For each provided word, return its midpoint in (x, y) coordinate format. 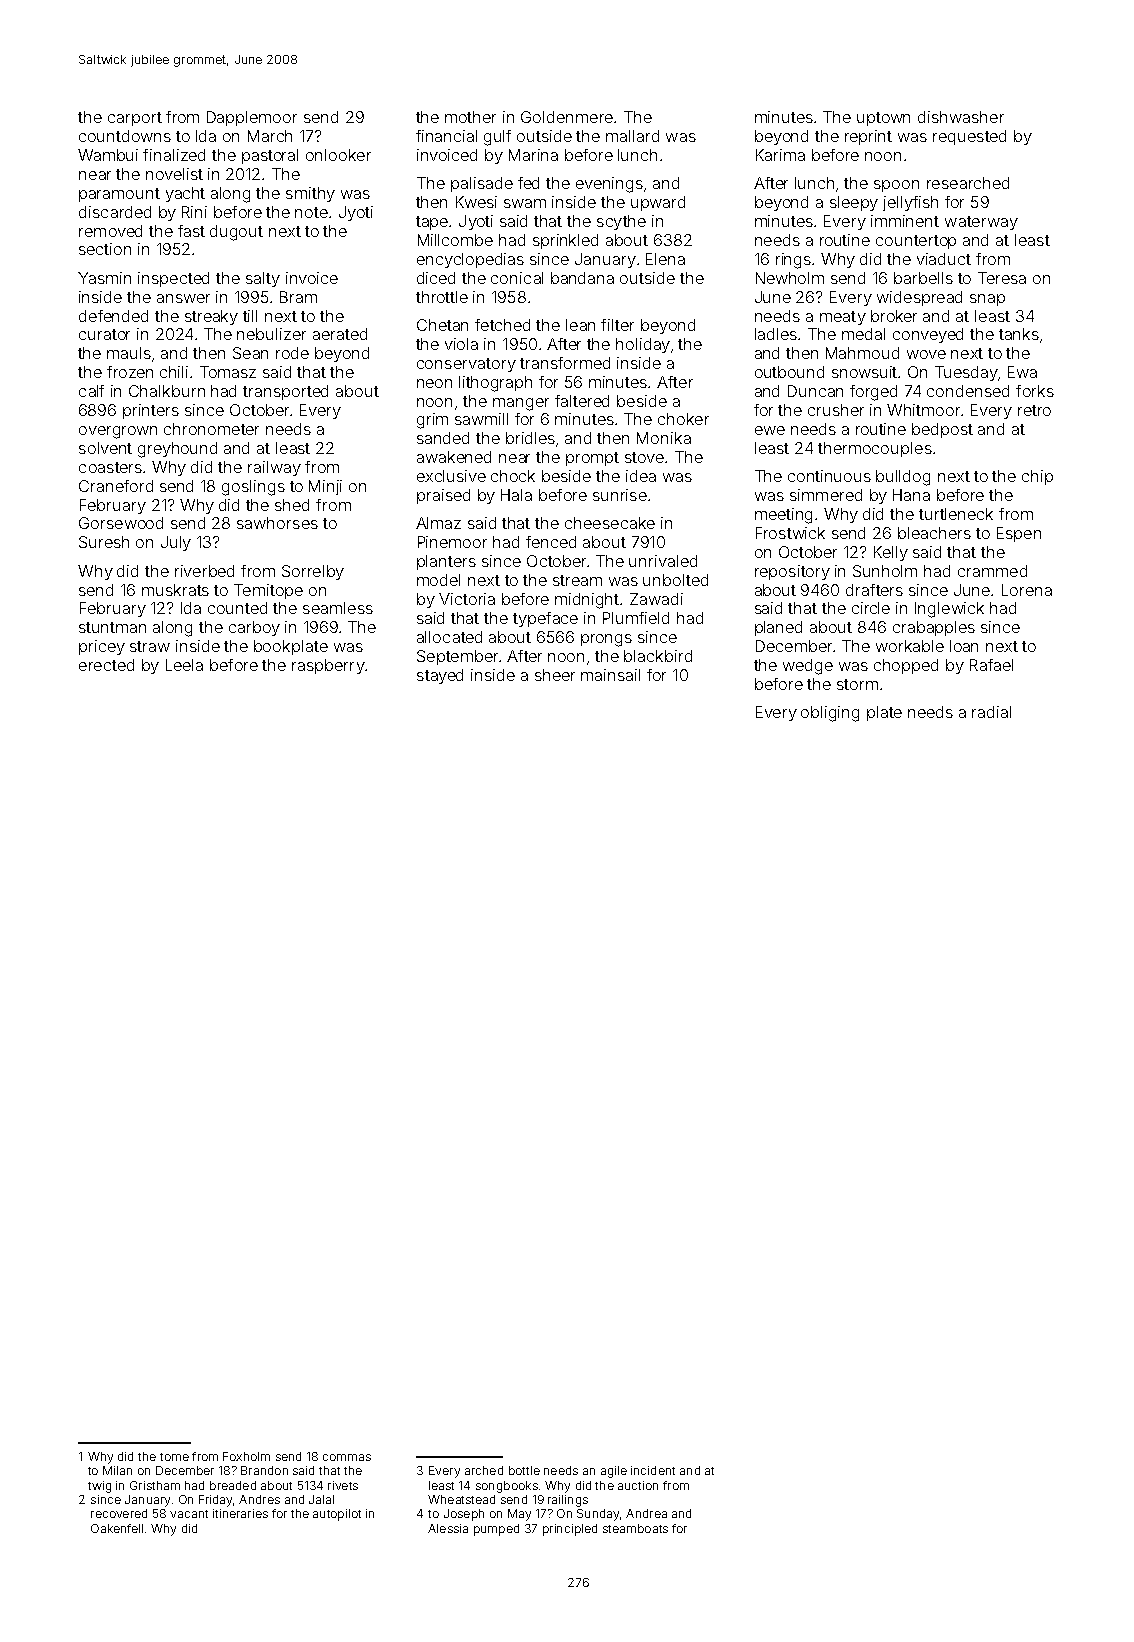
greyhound (177, 450)
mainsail (610, 675)
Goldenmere (567, 117)
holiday (643, 345)
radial (991, 712)
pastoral (270, 156)
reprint (868, 137)
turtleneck (956, 514)
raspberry (328, 666)
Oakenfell (117, 1528)
